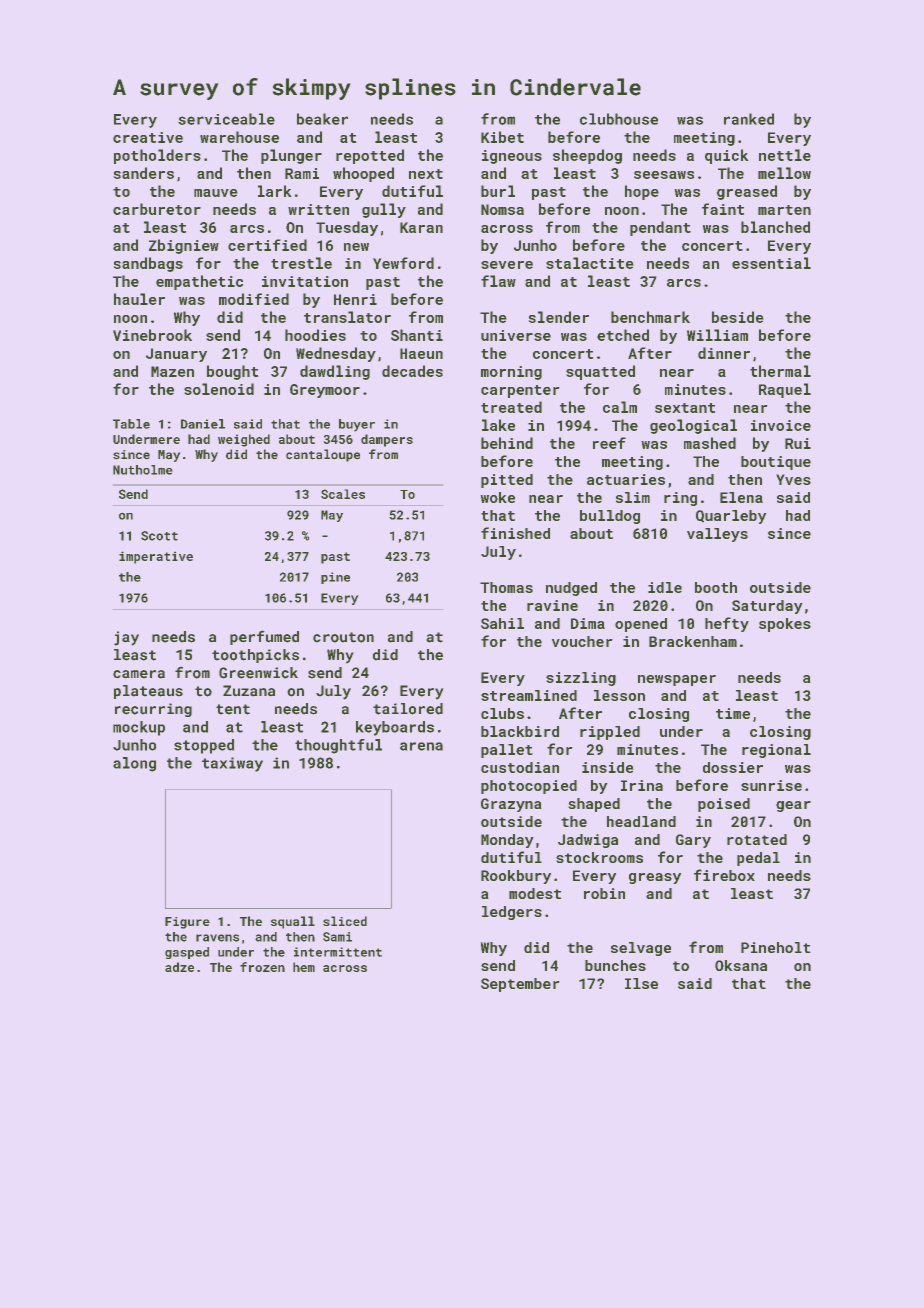  Describe the element at coordinates (179, 967) in the image. I see `adze` at that location.
